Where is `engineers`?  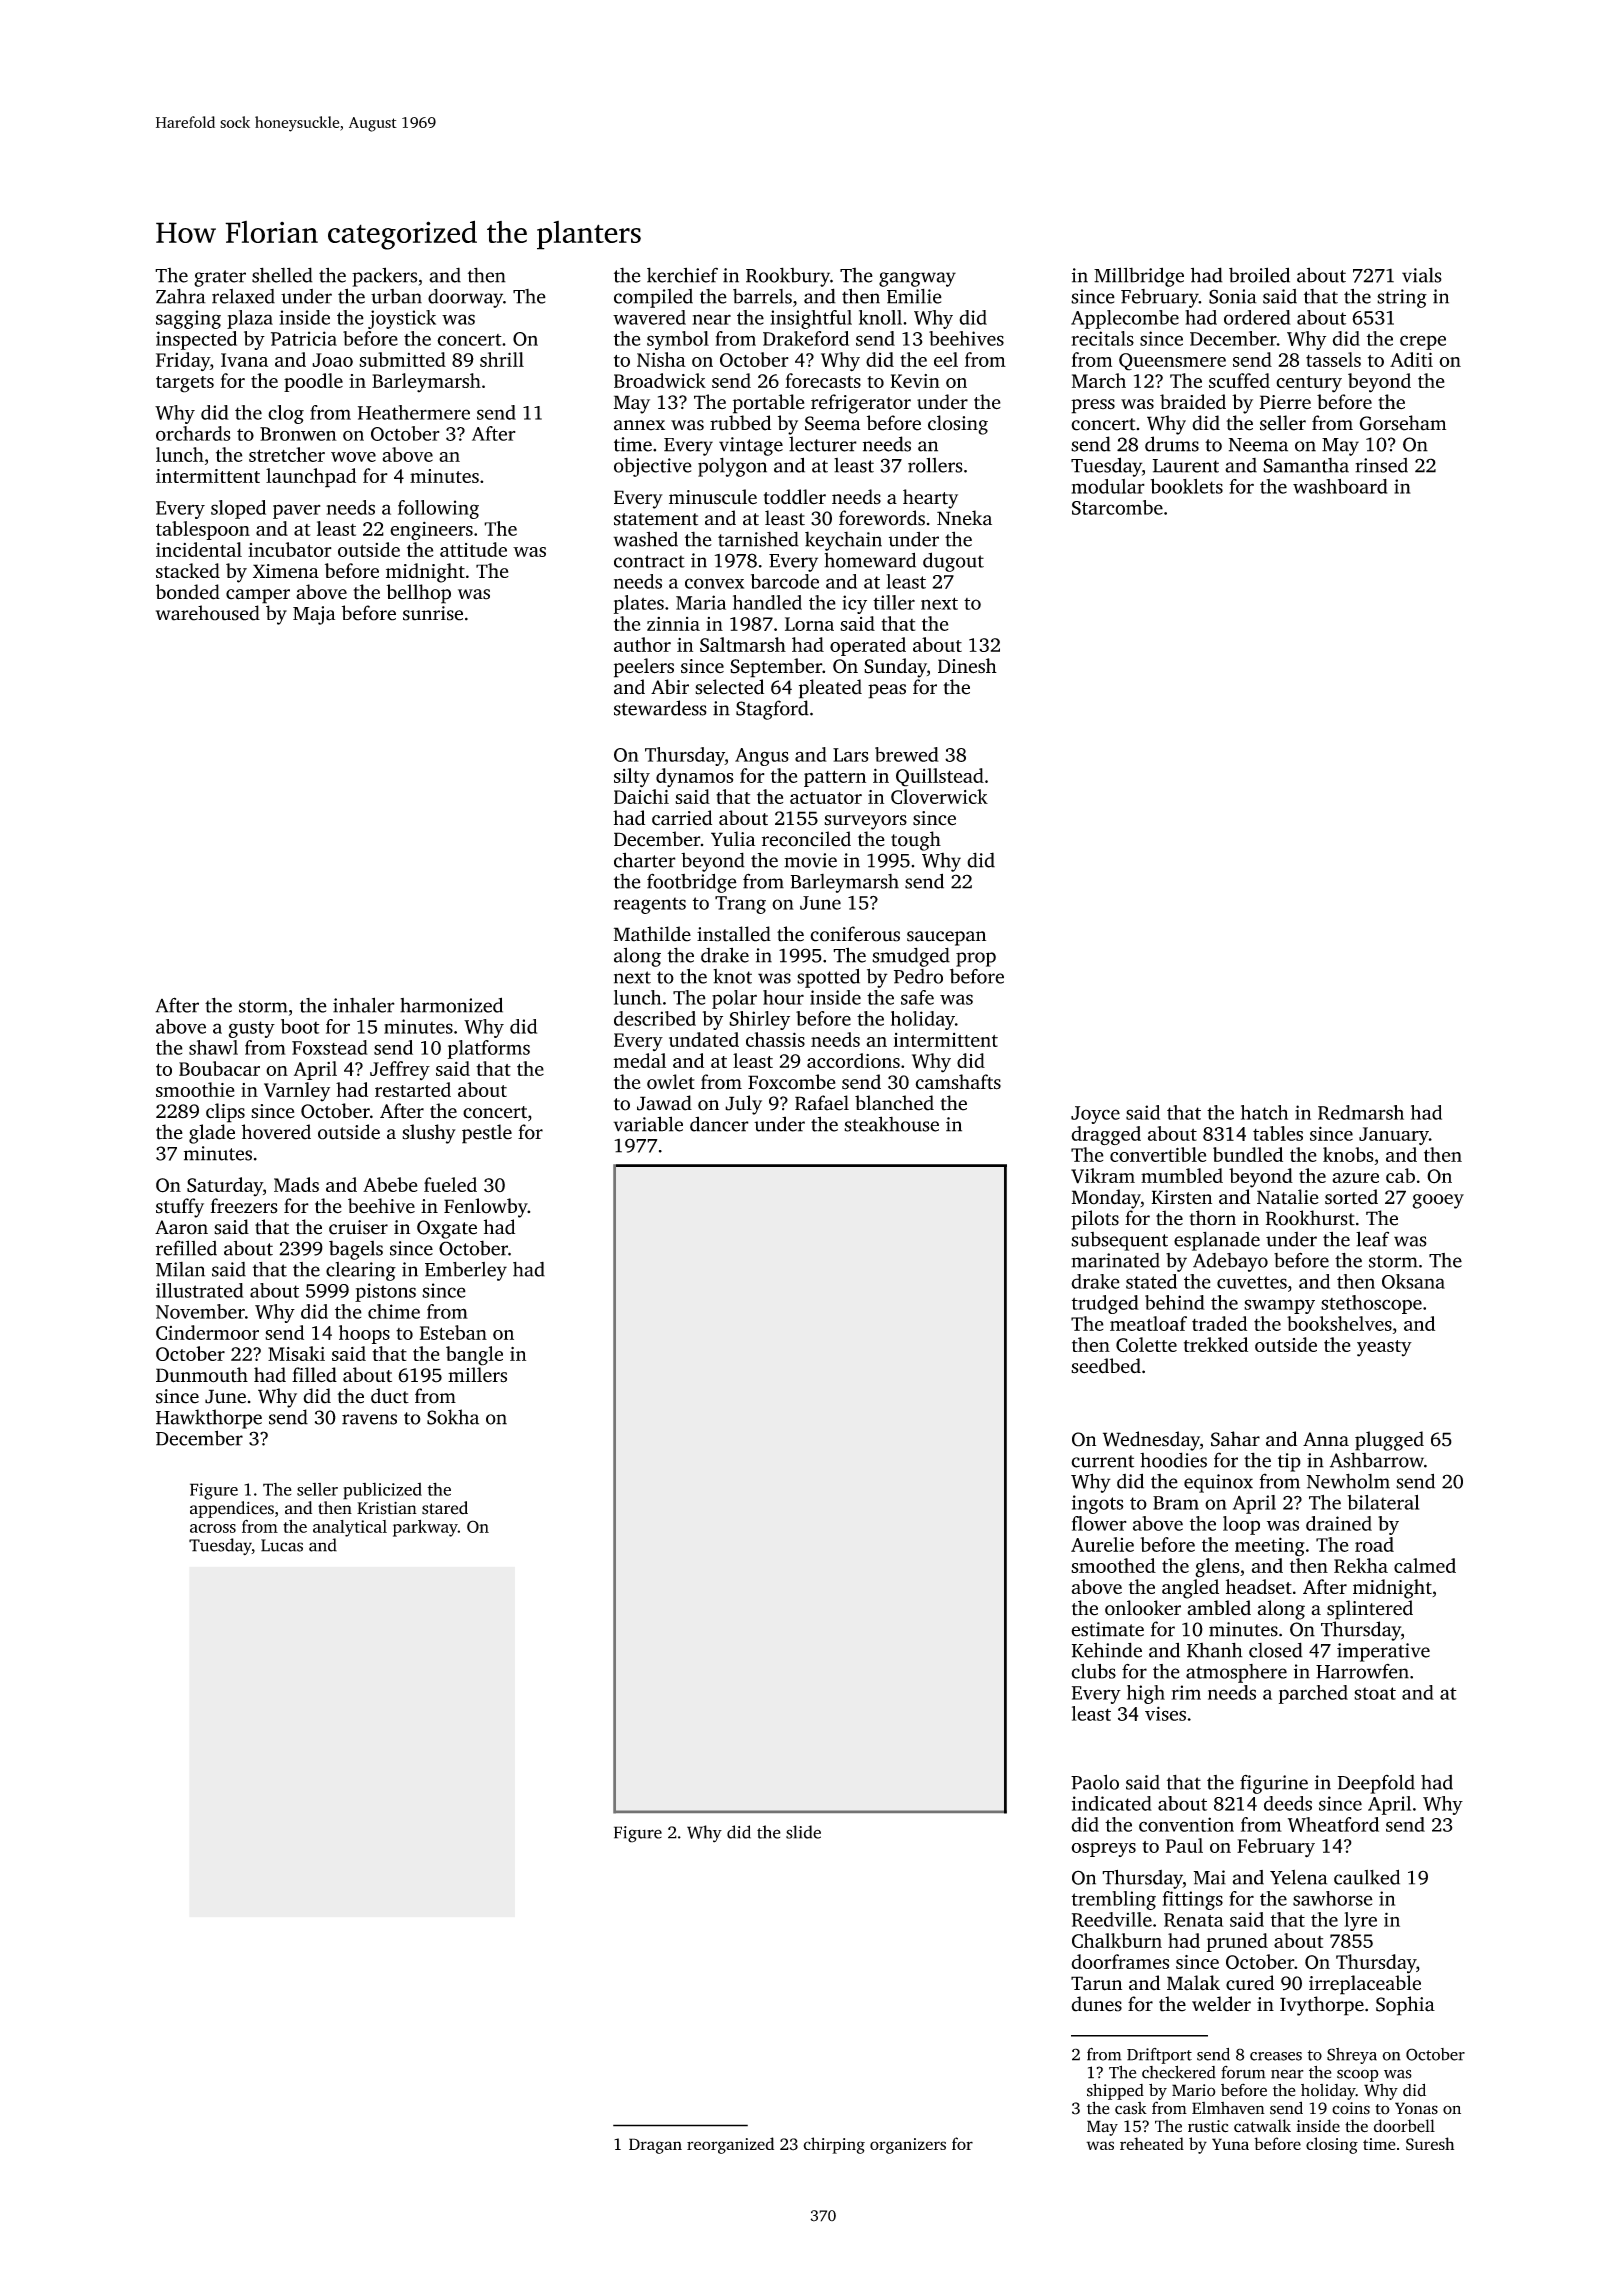
engineers is located at coordinates (431, 531).
